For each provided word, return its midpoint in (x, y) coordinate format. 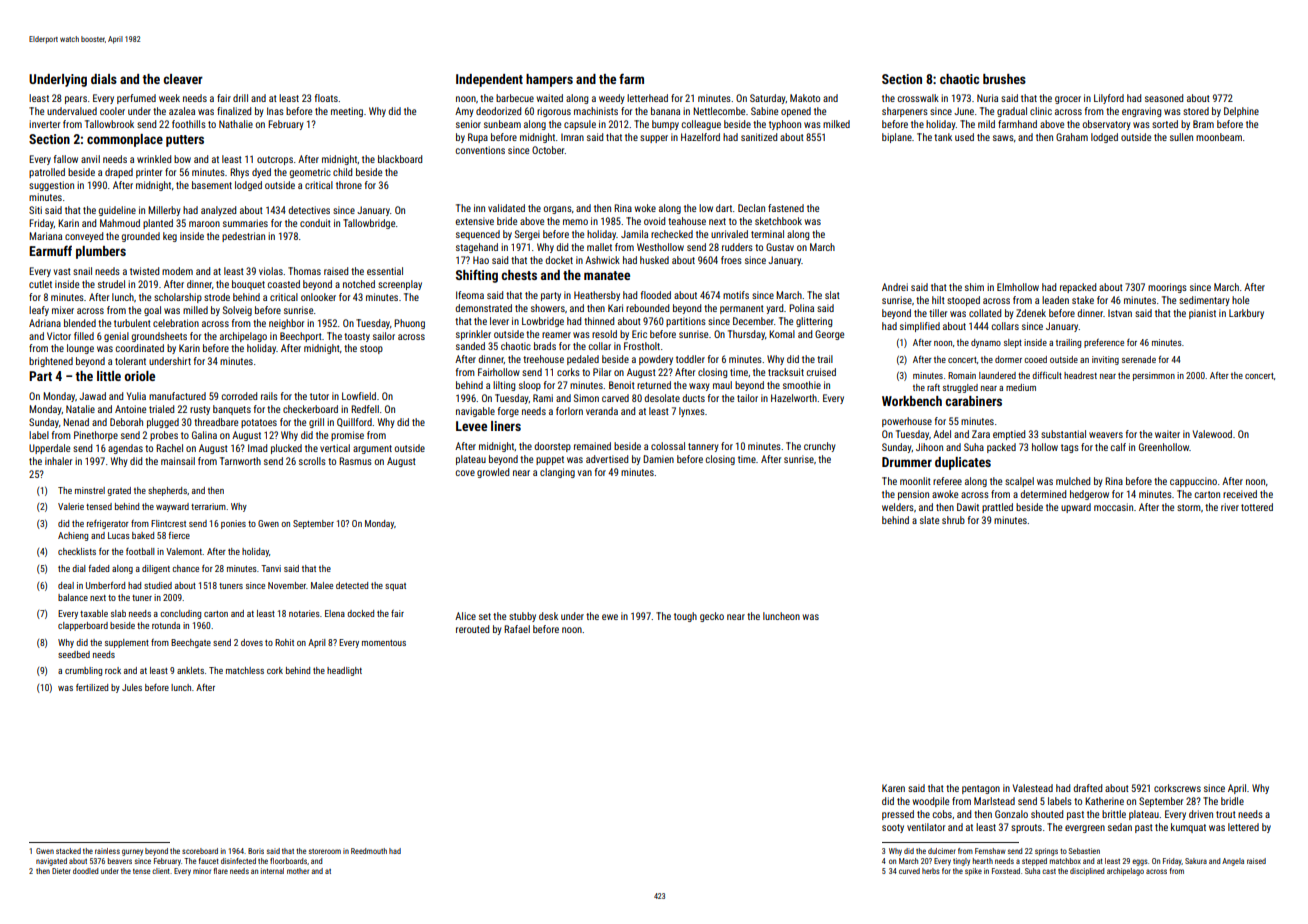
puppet (550, 460)
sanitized (759, 137)
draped (119, 173)
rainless (107, 851)
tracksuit (786, 372)
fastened (786, 208)
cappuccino (1193, 482)
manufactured (177, 396)
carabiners (973, 401)
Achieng (73, 536)
